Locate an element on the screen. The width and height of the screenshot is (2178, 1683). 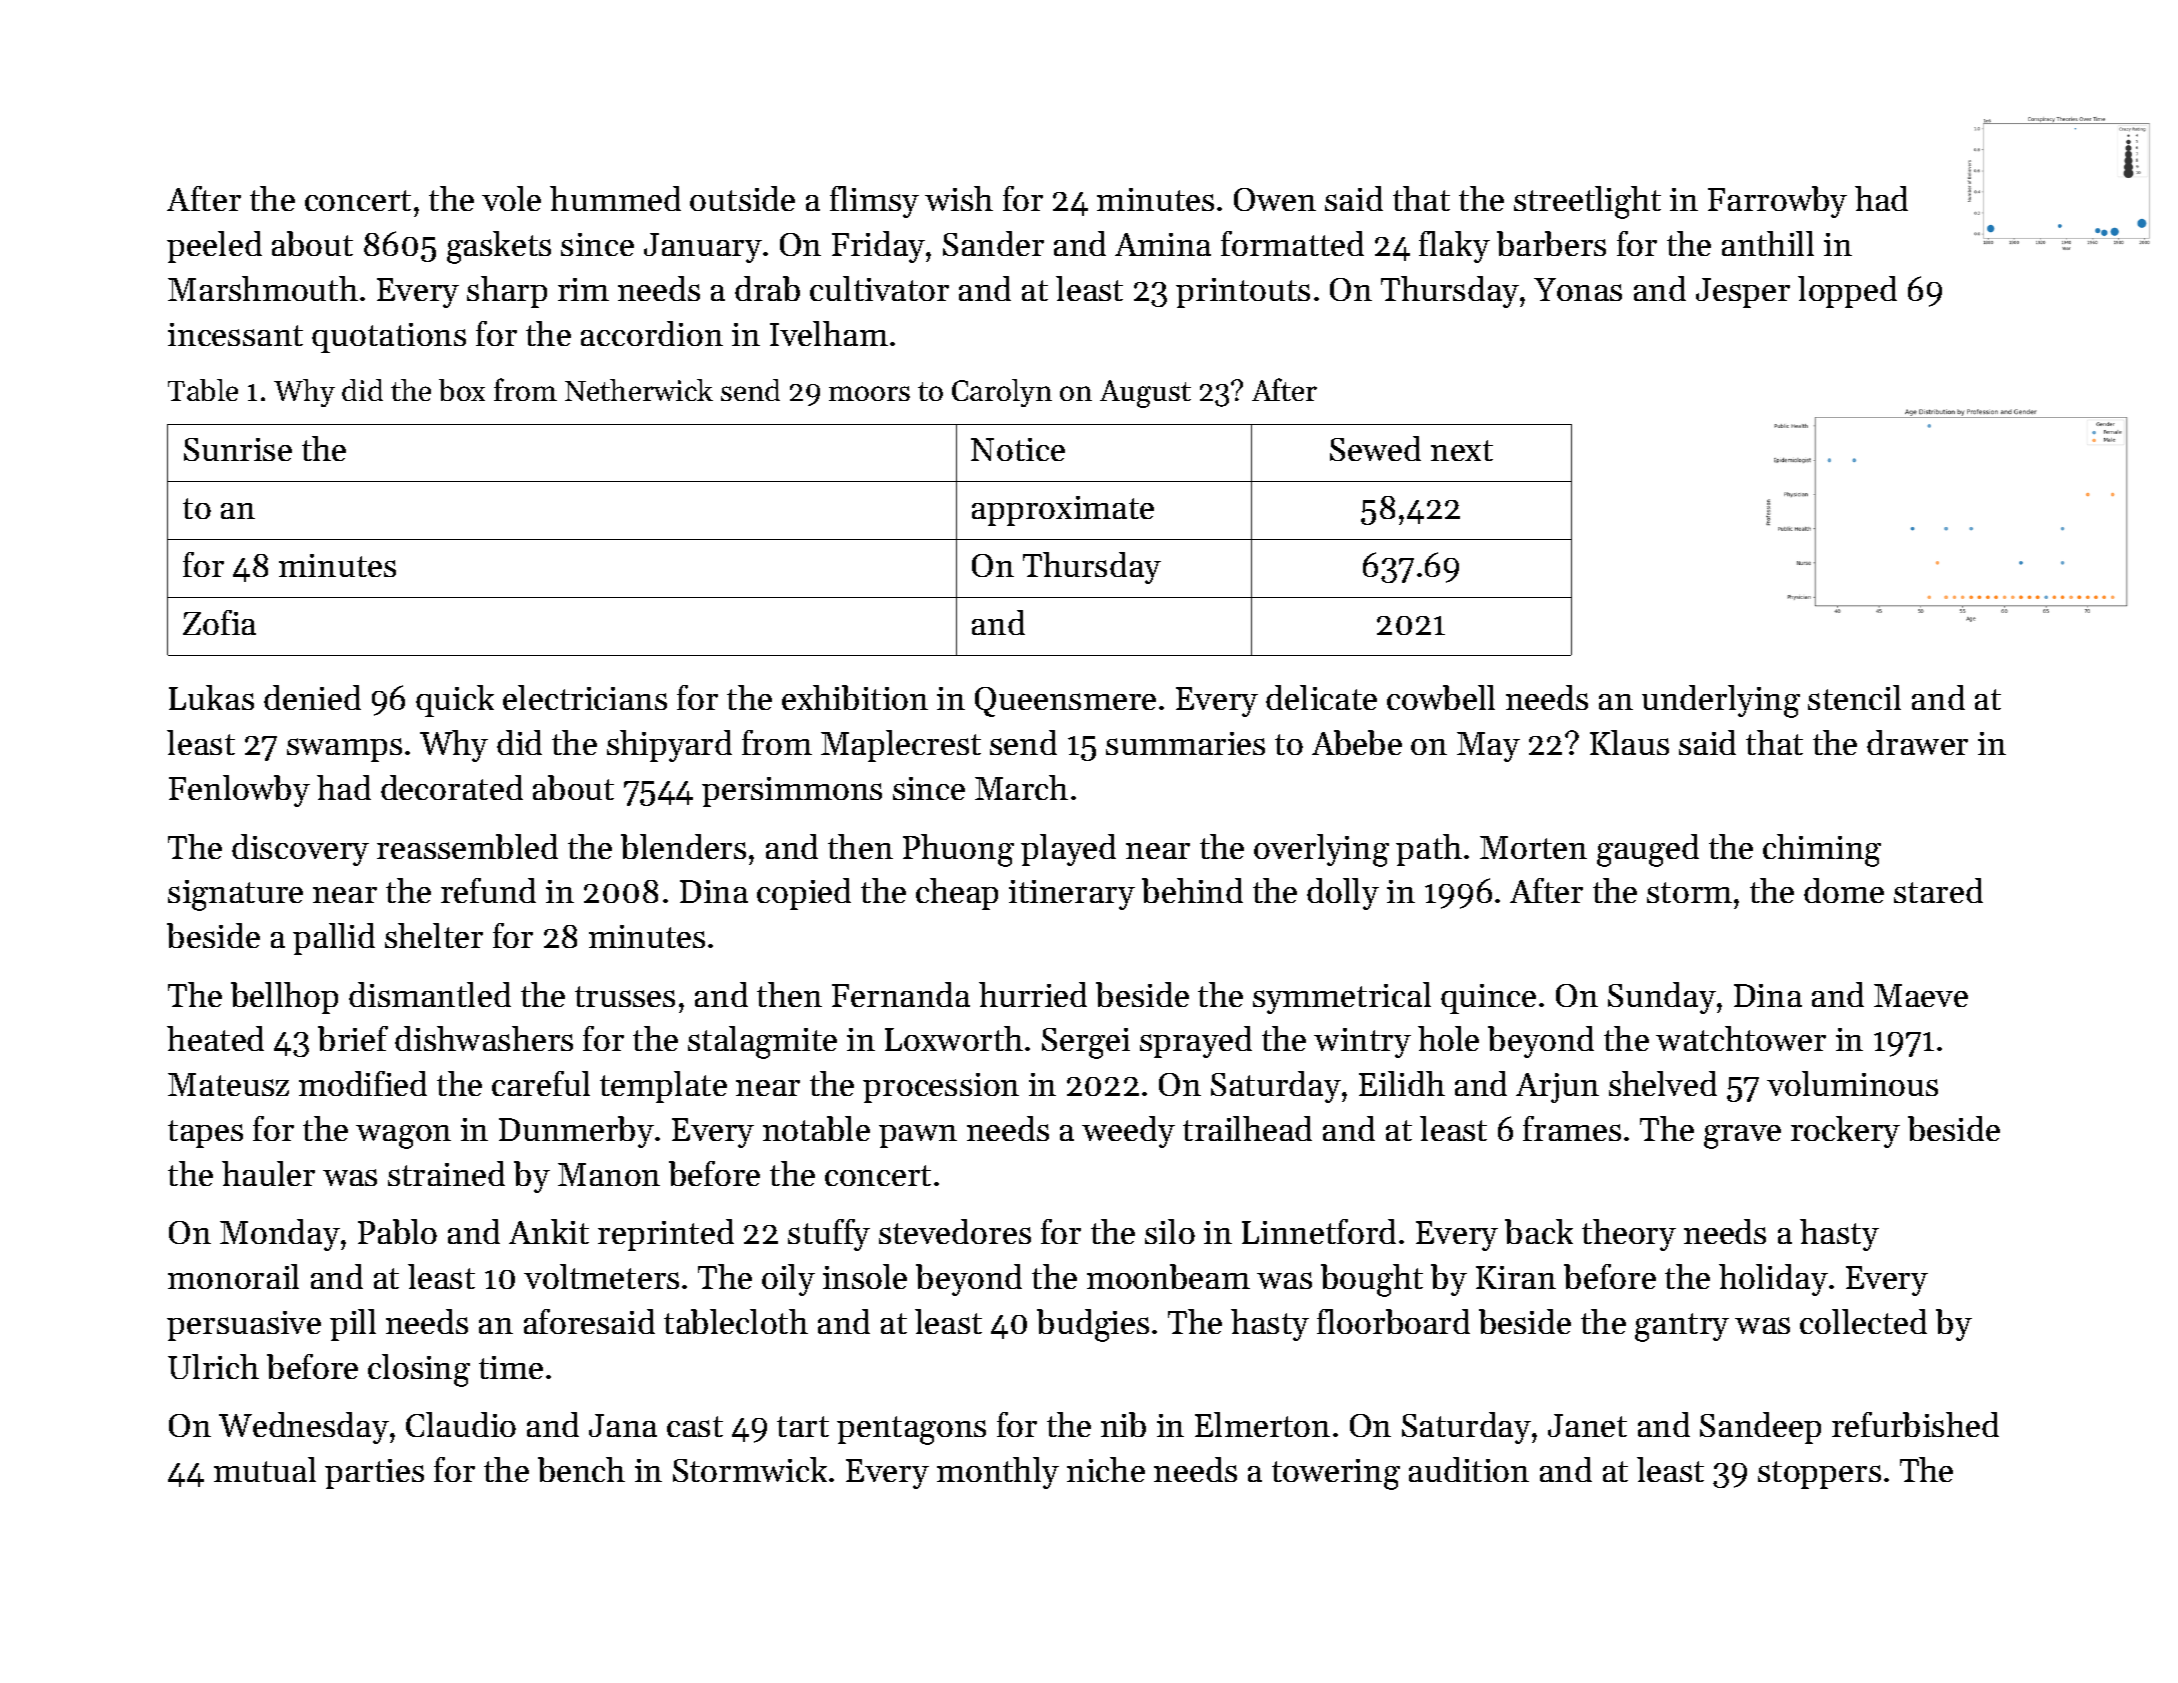
Owen is located at coordinates (1275, 199).
